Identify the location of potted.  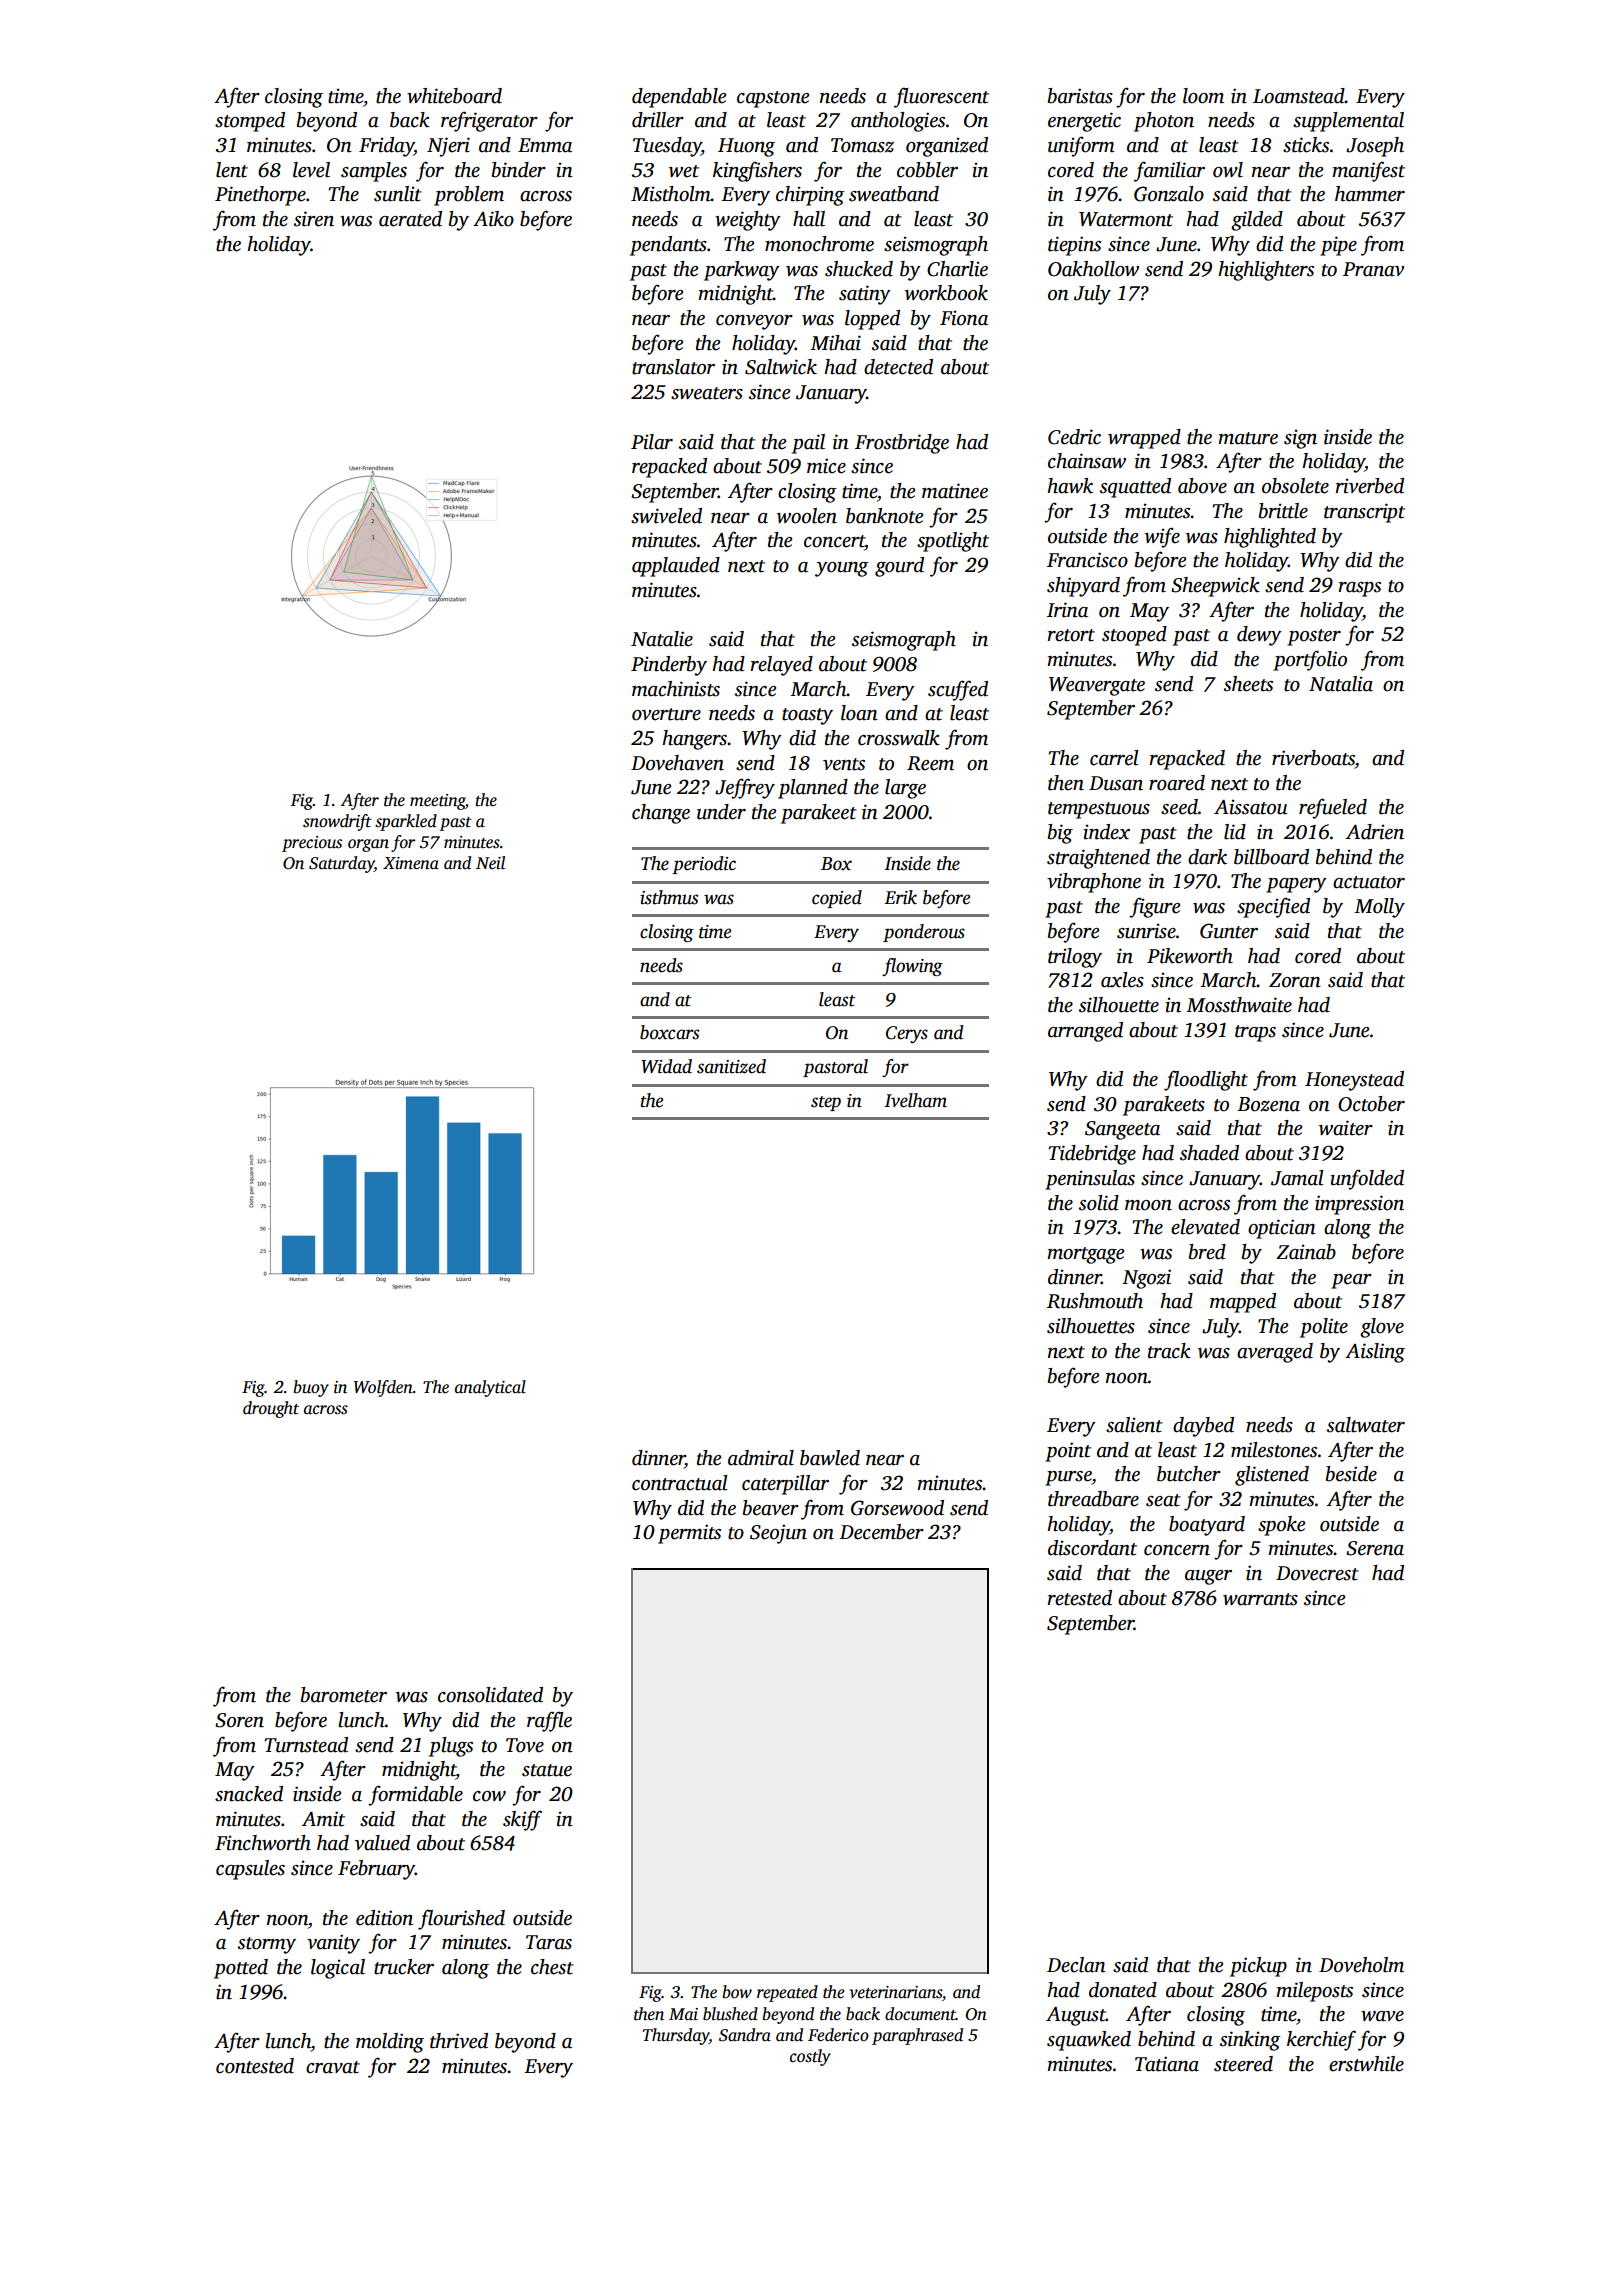
(241, 1969).
